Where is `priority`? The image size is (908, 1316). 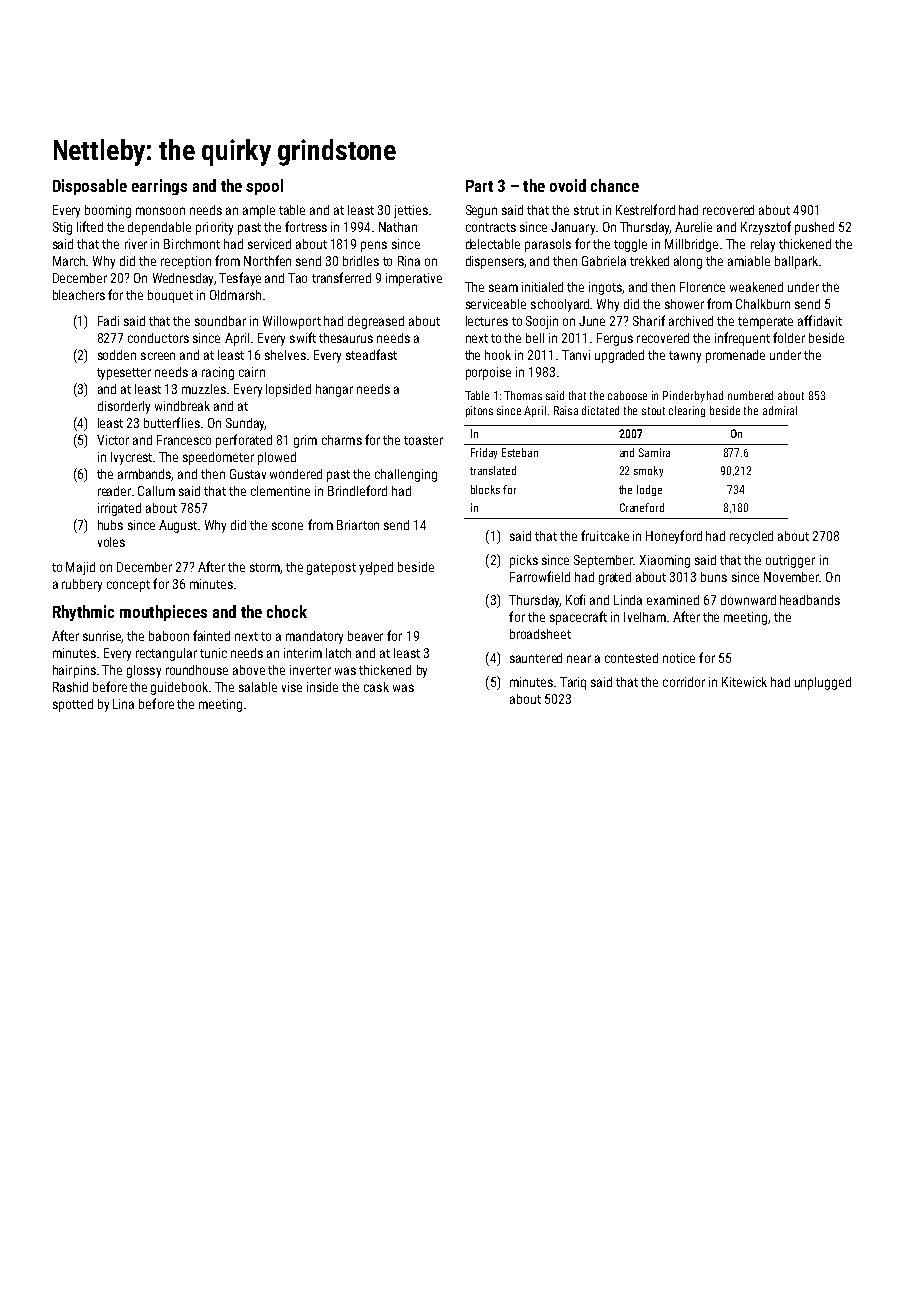 priority is located at coordinates (214, 228).
